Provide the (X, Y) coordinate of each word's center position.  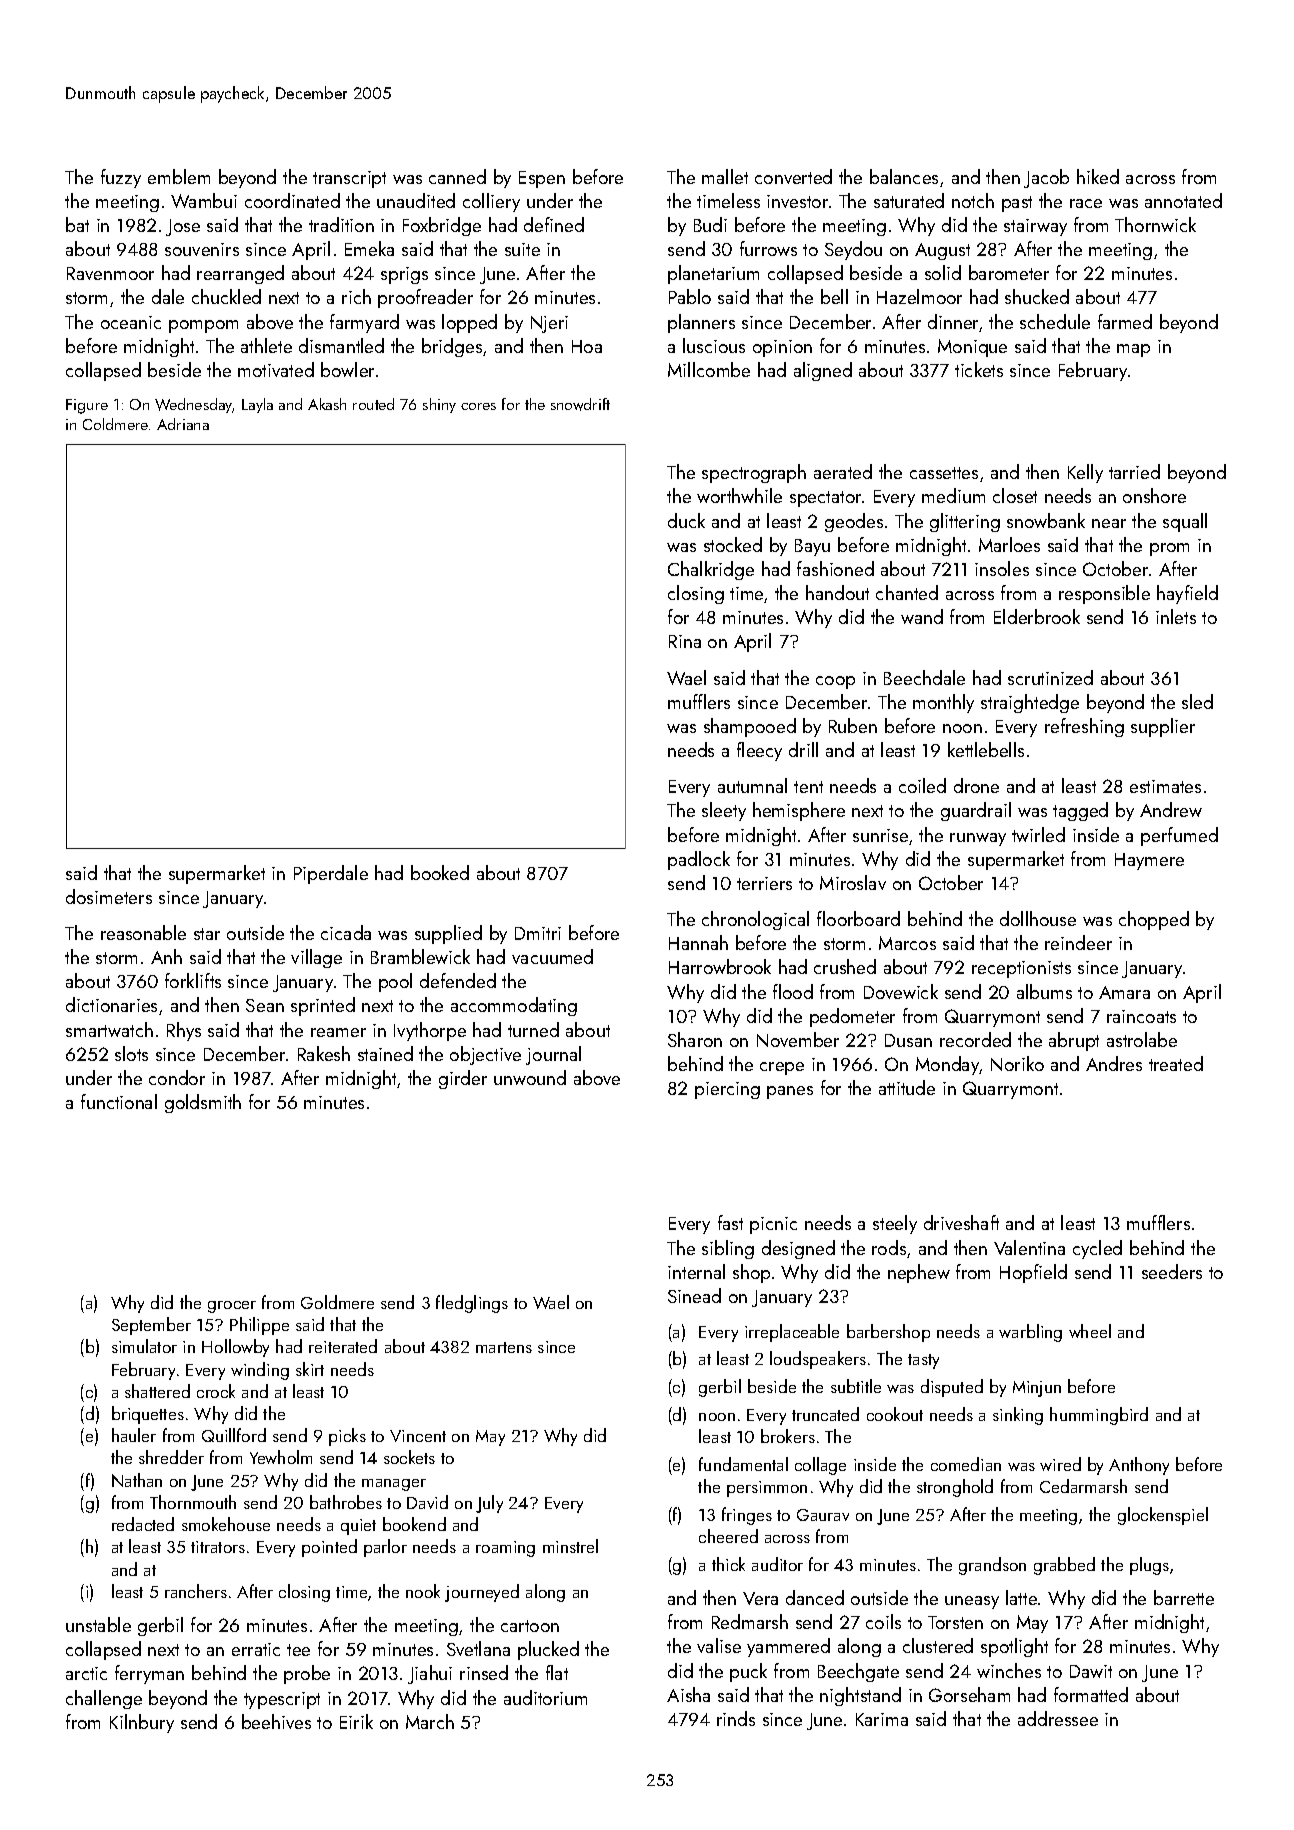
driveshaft (961, 1222)
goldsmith (203, 1103)
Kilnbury (142, 1723)
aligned (823, 371)
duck (686, 520)
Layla (257, 405)
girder (463, 1079)
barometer (1009, 272)
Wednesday (194, 405)
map (1133, 350)
